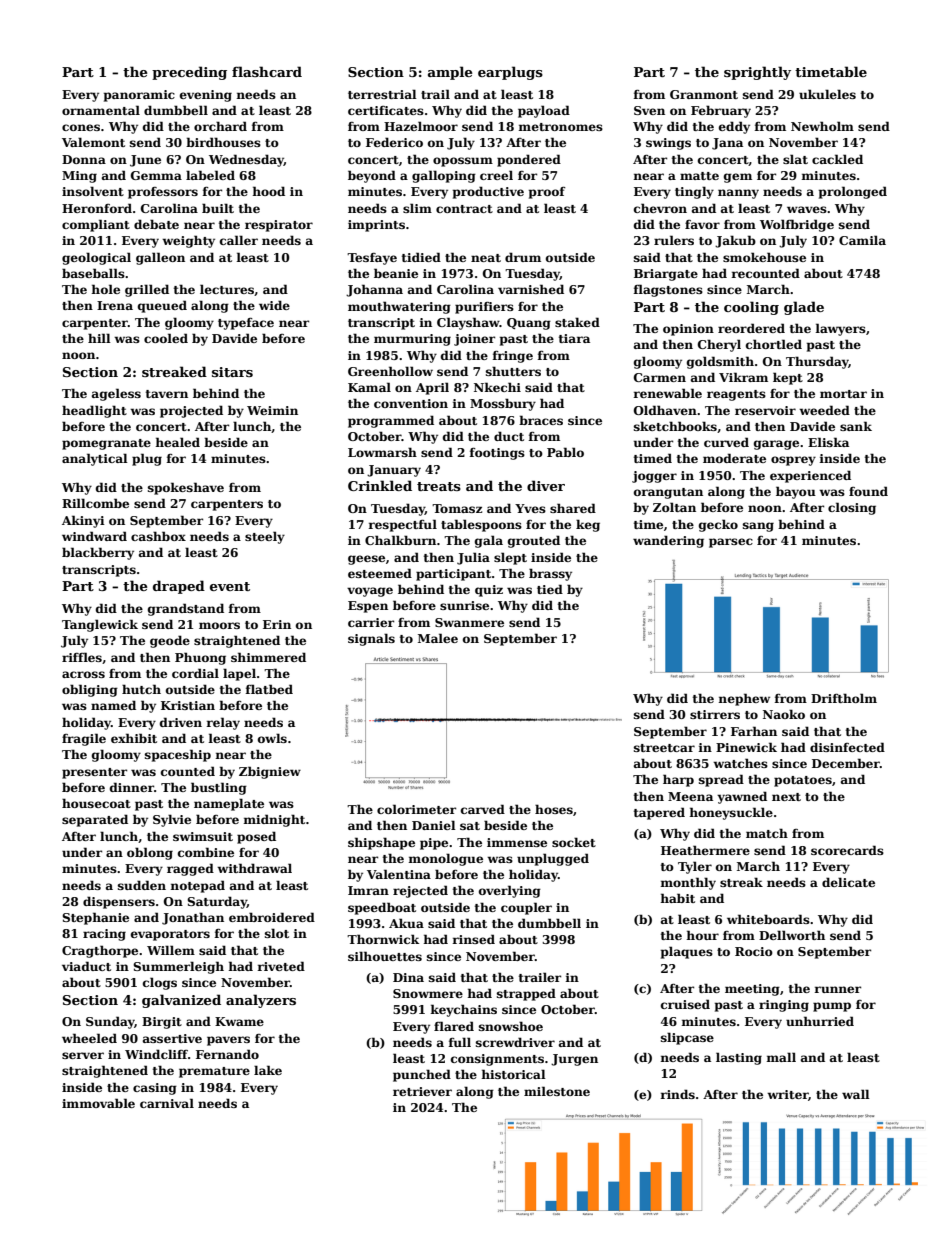 The height and width of the screenshot is (1233, 952). Describe the element at coordinates (98, 1103) in the screenshot. I see `immovable` at that location.
